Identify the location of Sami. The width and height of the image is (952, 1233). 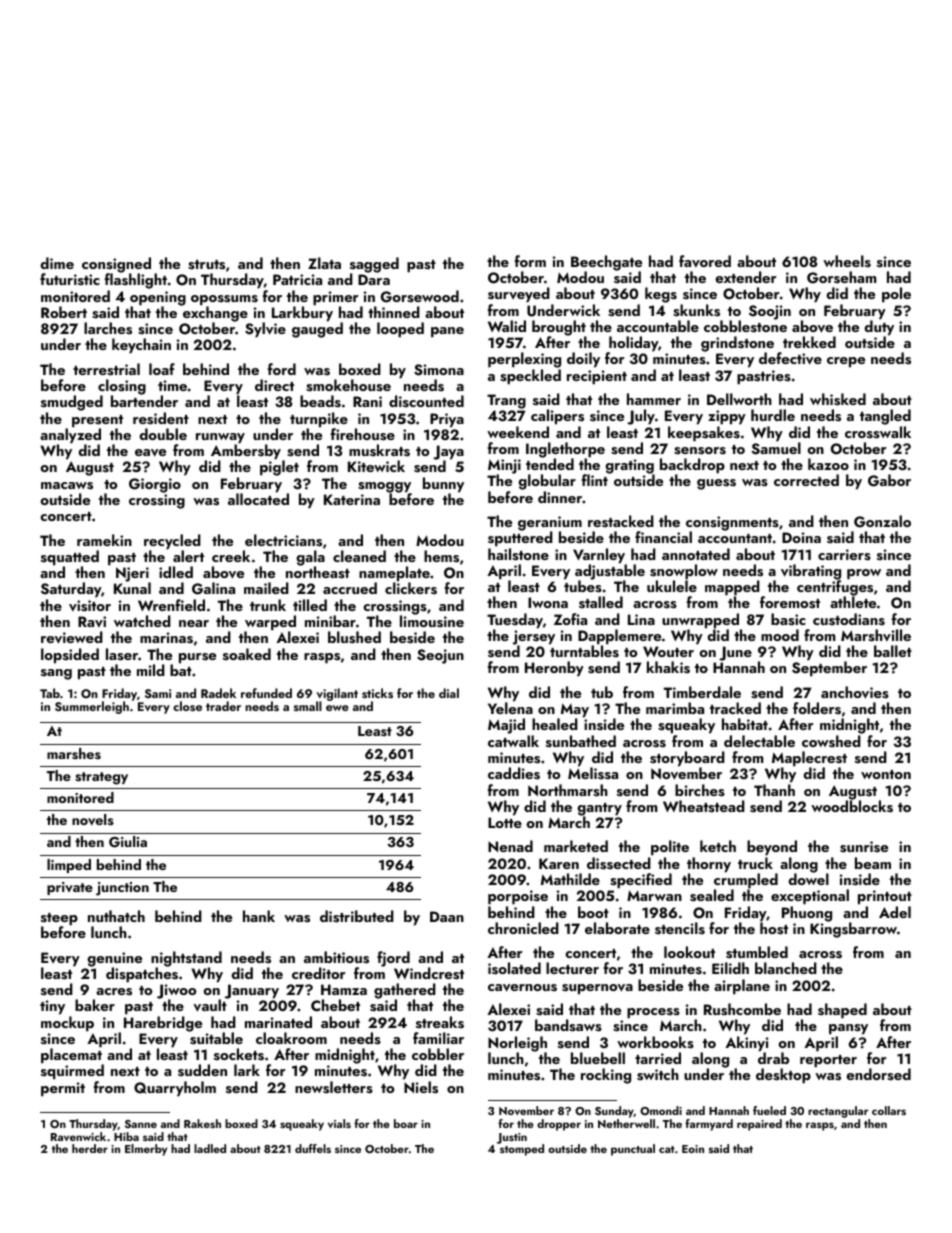
(158, 693).
